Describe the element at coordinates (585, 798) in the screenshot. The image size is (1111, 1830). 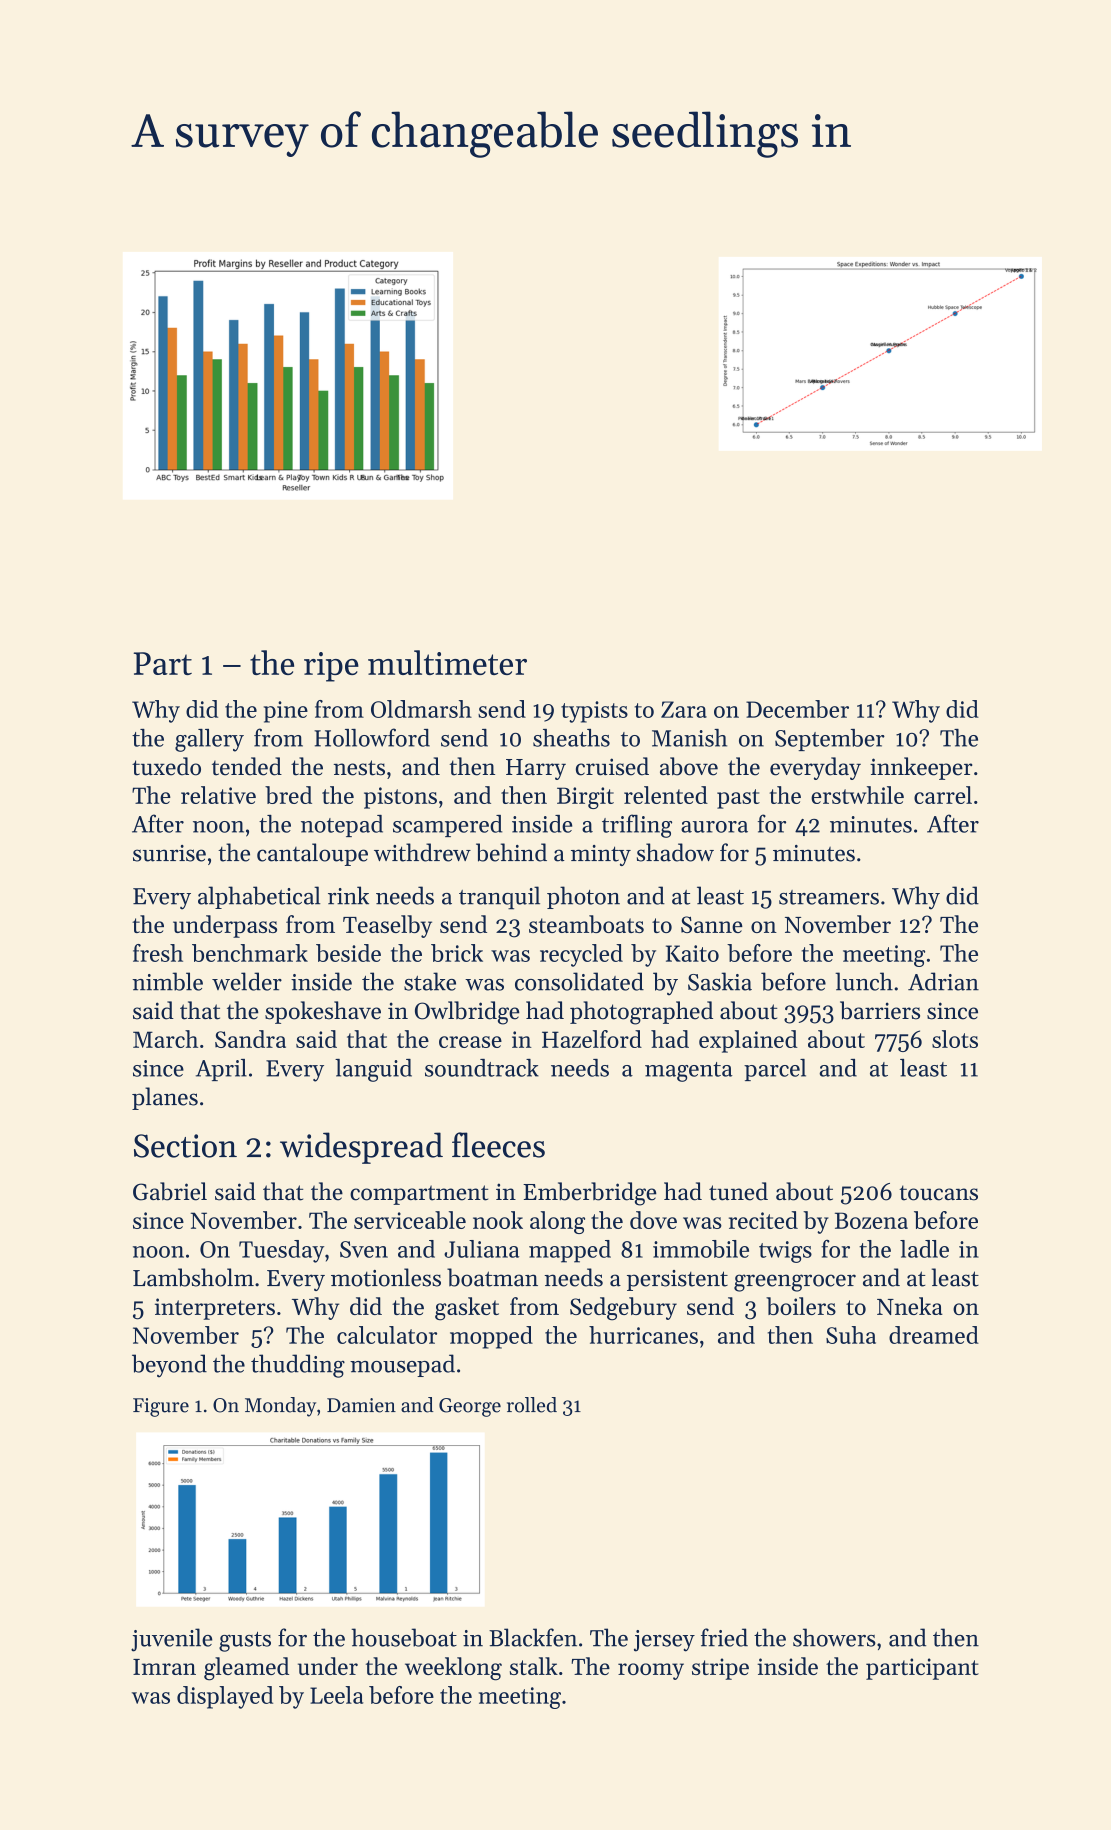
I see `Birgit` at that location.
